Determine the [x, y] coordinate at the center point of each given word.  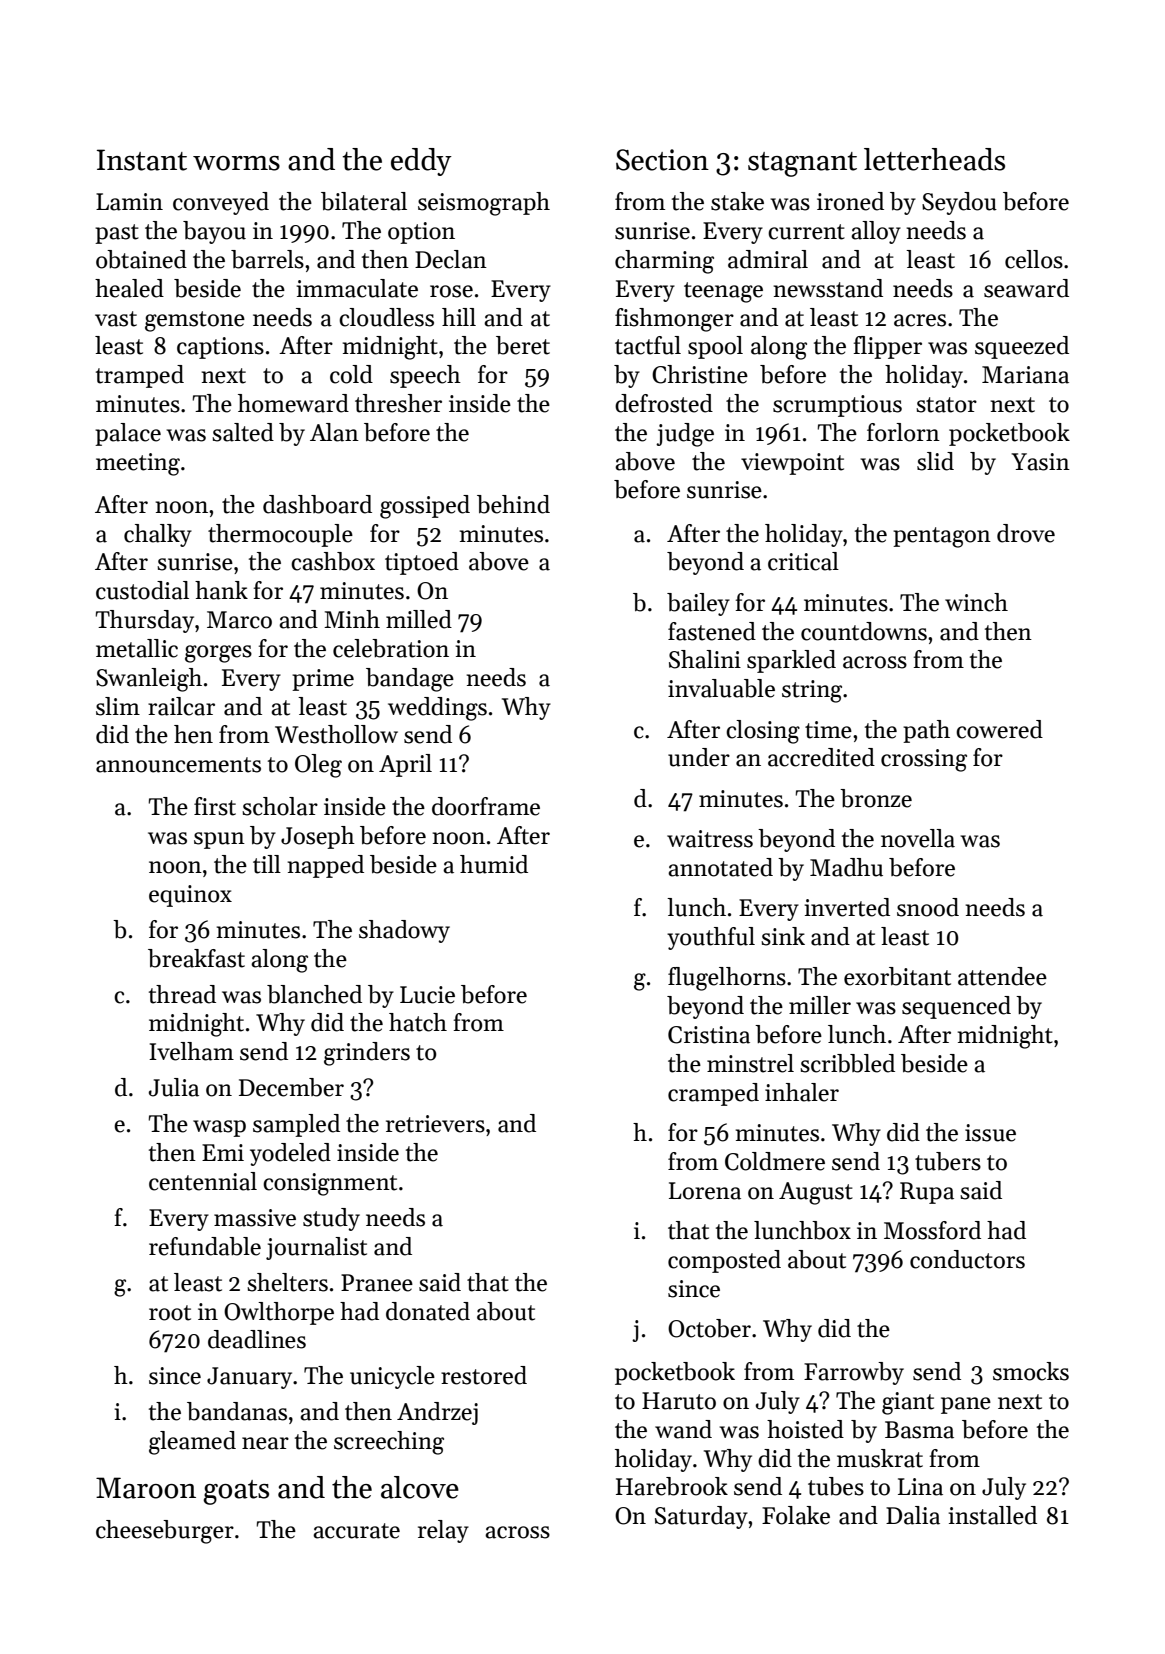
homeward [293, 403]
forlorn [903, 432]
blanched [314, 994]
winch [976, 602]
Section [662, 160]
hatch [418, 1022]
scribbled [847, 1063]
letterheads [934, 159]
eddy [421, 162]
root [170, 1313]
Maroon [146, 1488]
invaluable [721, 688]
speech [425, 376]
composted [724, 1261]
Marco [239, 620]
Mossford [932, 1230]
